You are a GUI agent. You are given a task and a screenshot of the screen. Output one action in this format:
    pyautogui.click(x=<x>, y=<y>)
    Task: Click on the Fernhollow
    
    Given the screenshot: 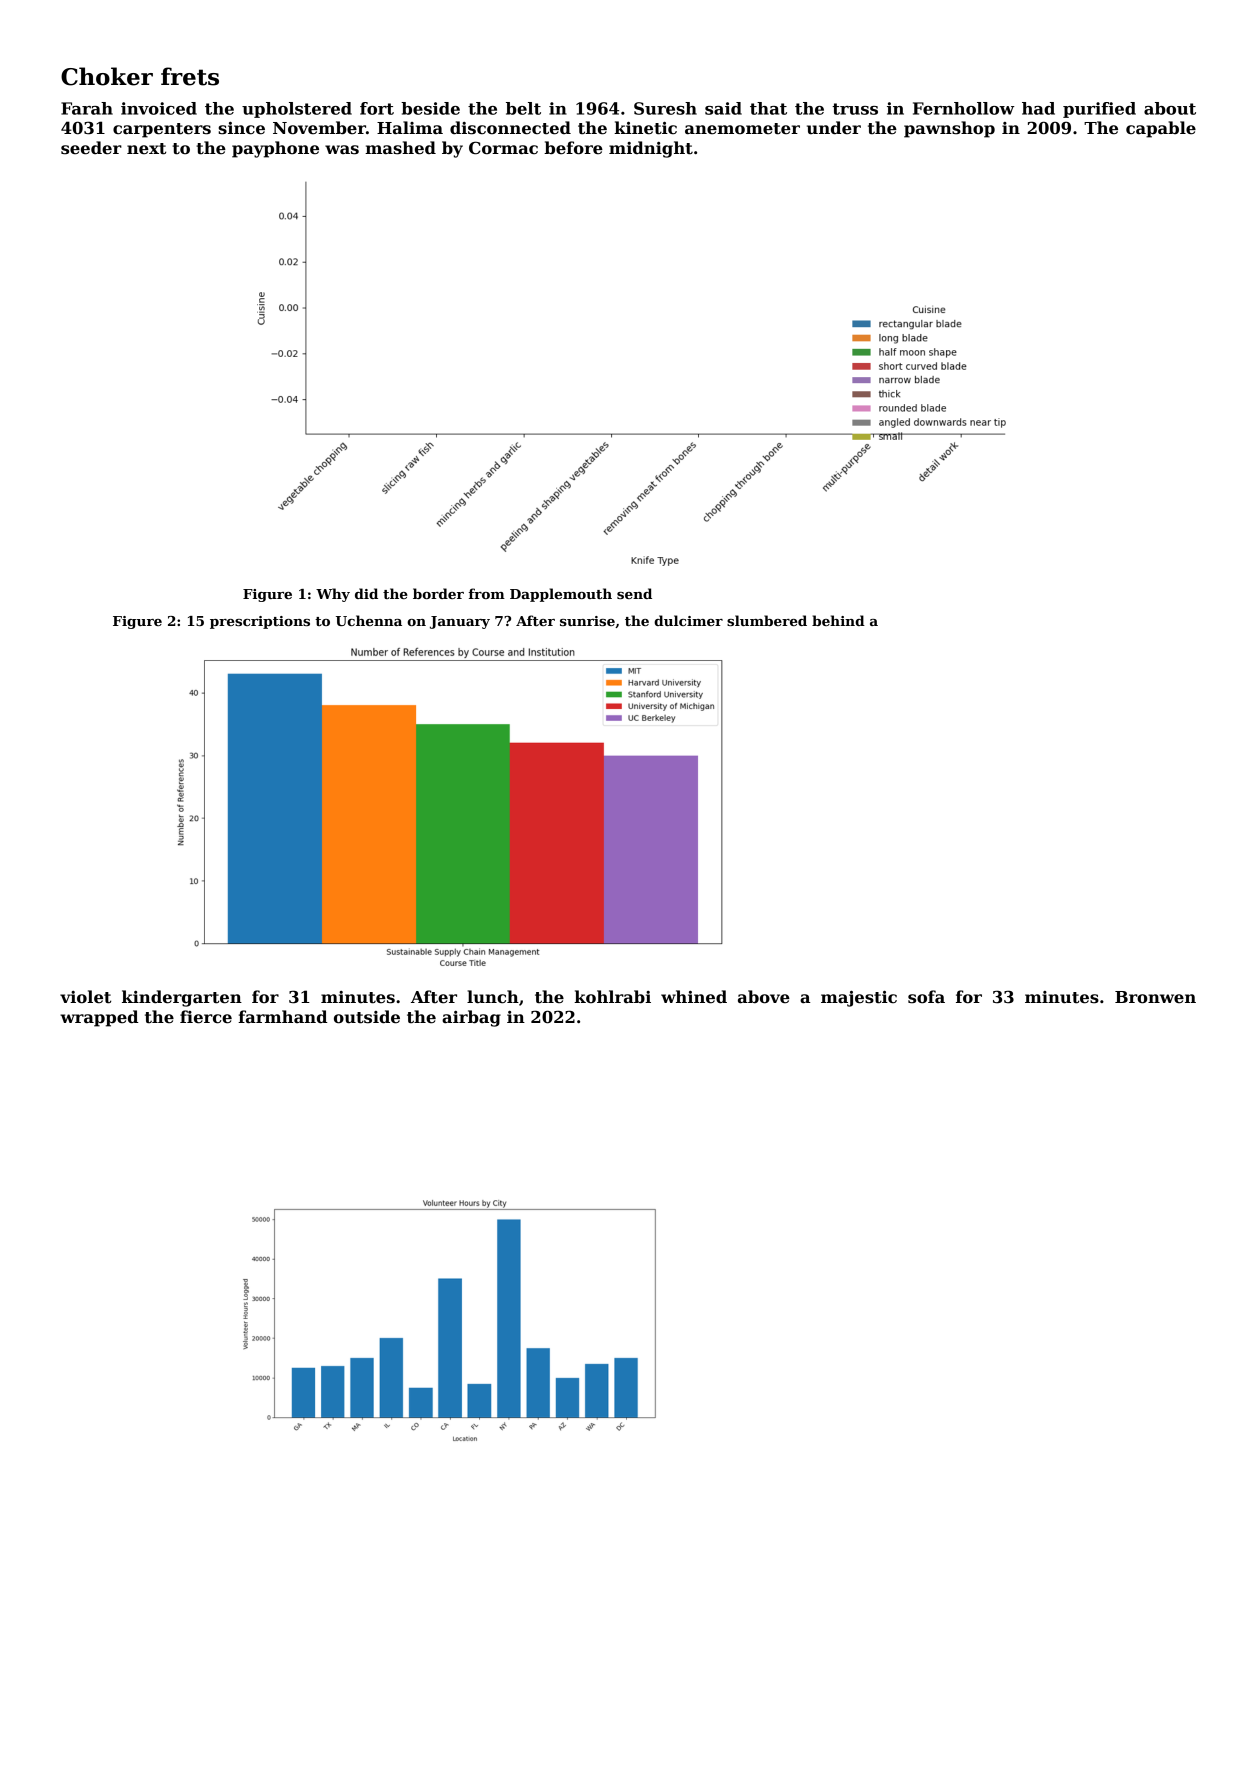 What is the action you would take?
    pyautogui.click(x=963, y=108)
